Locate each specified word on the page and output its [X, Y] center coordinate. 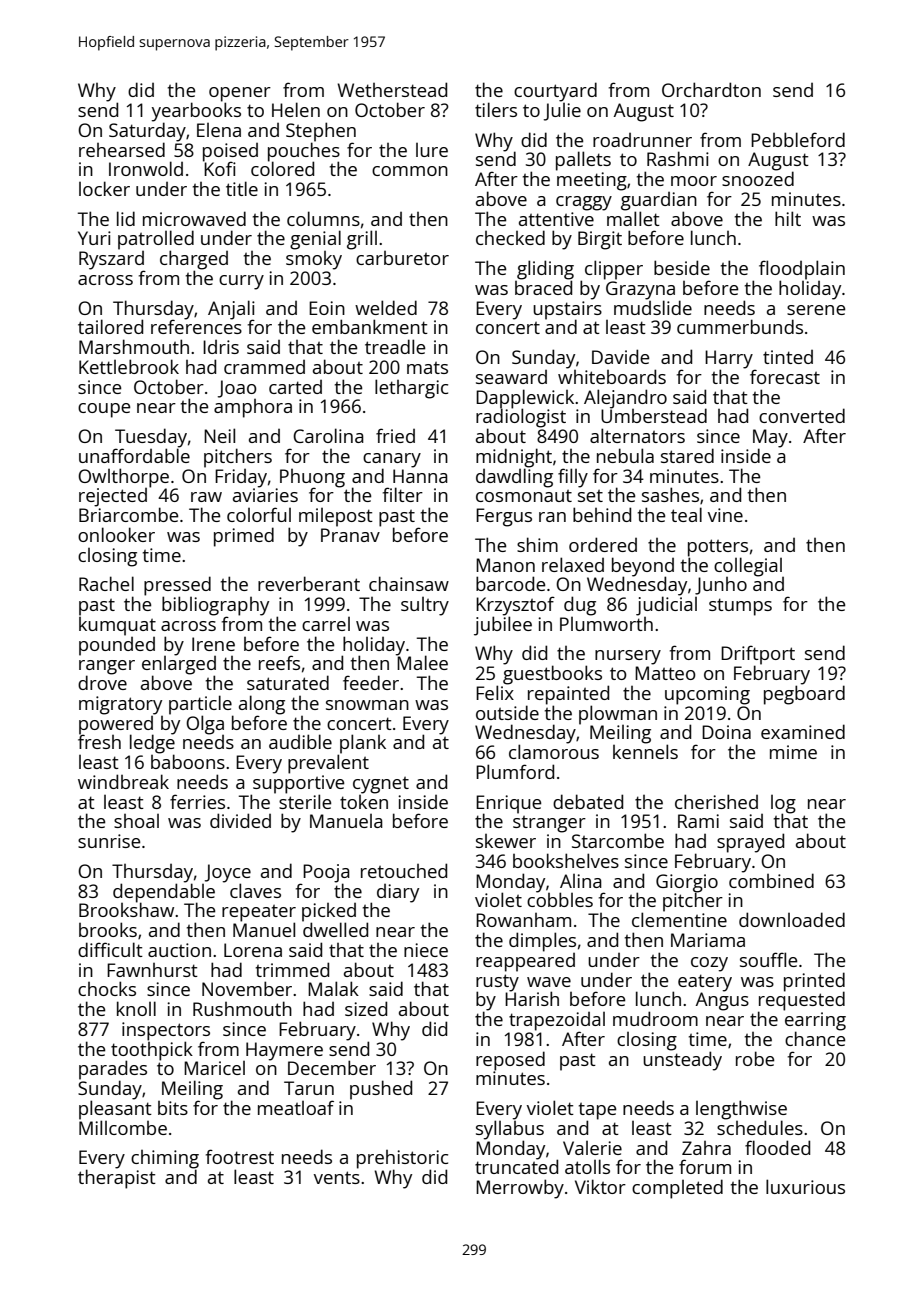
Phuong [312, 478]
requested [802, 1001]
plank [363, 744]
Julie [562, 112]
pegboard [804, 695]
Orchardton [711, 89]
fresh [99, 742]
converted [802, 415]
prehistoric [402, 1159]
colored [282, 169]
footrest [240, 1156]
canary [392, 460]
